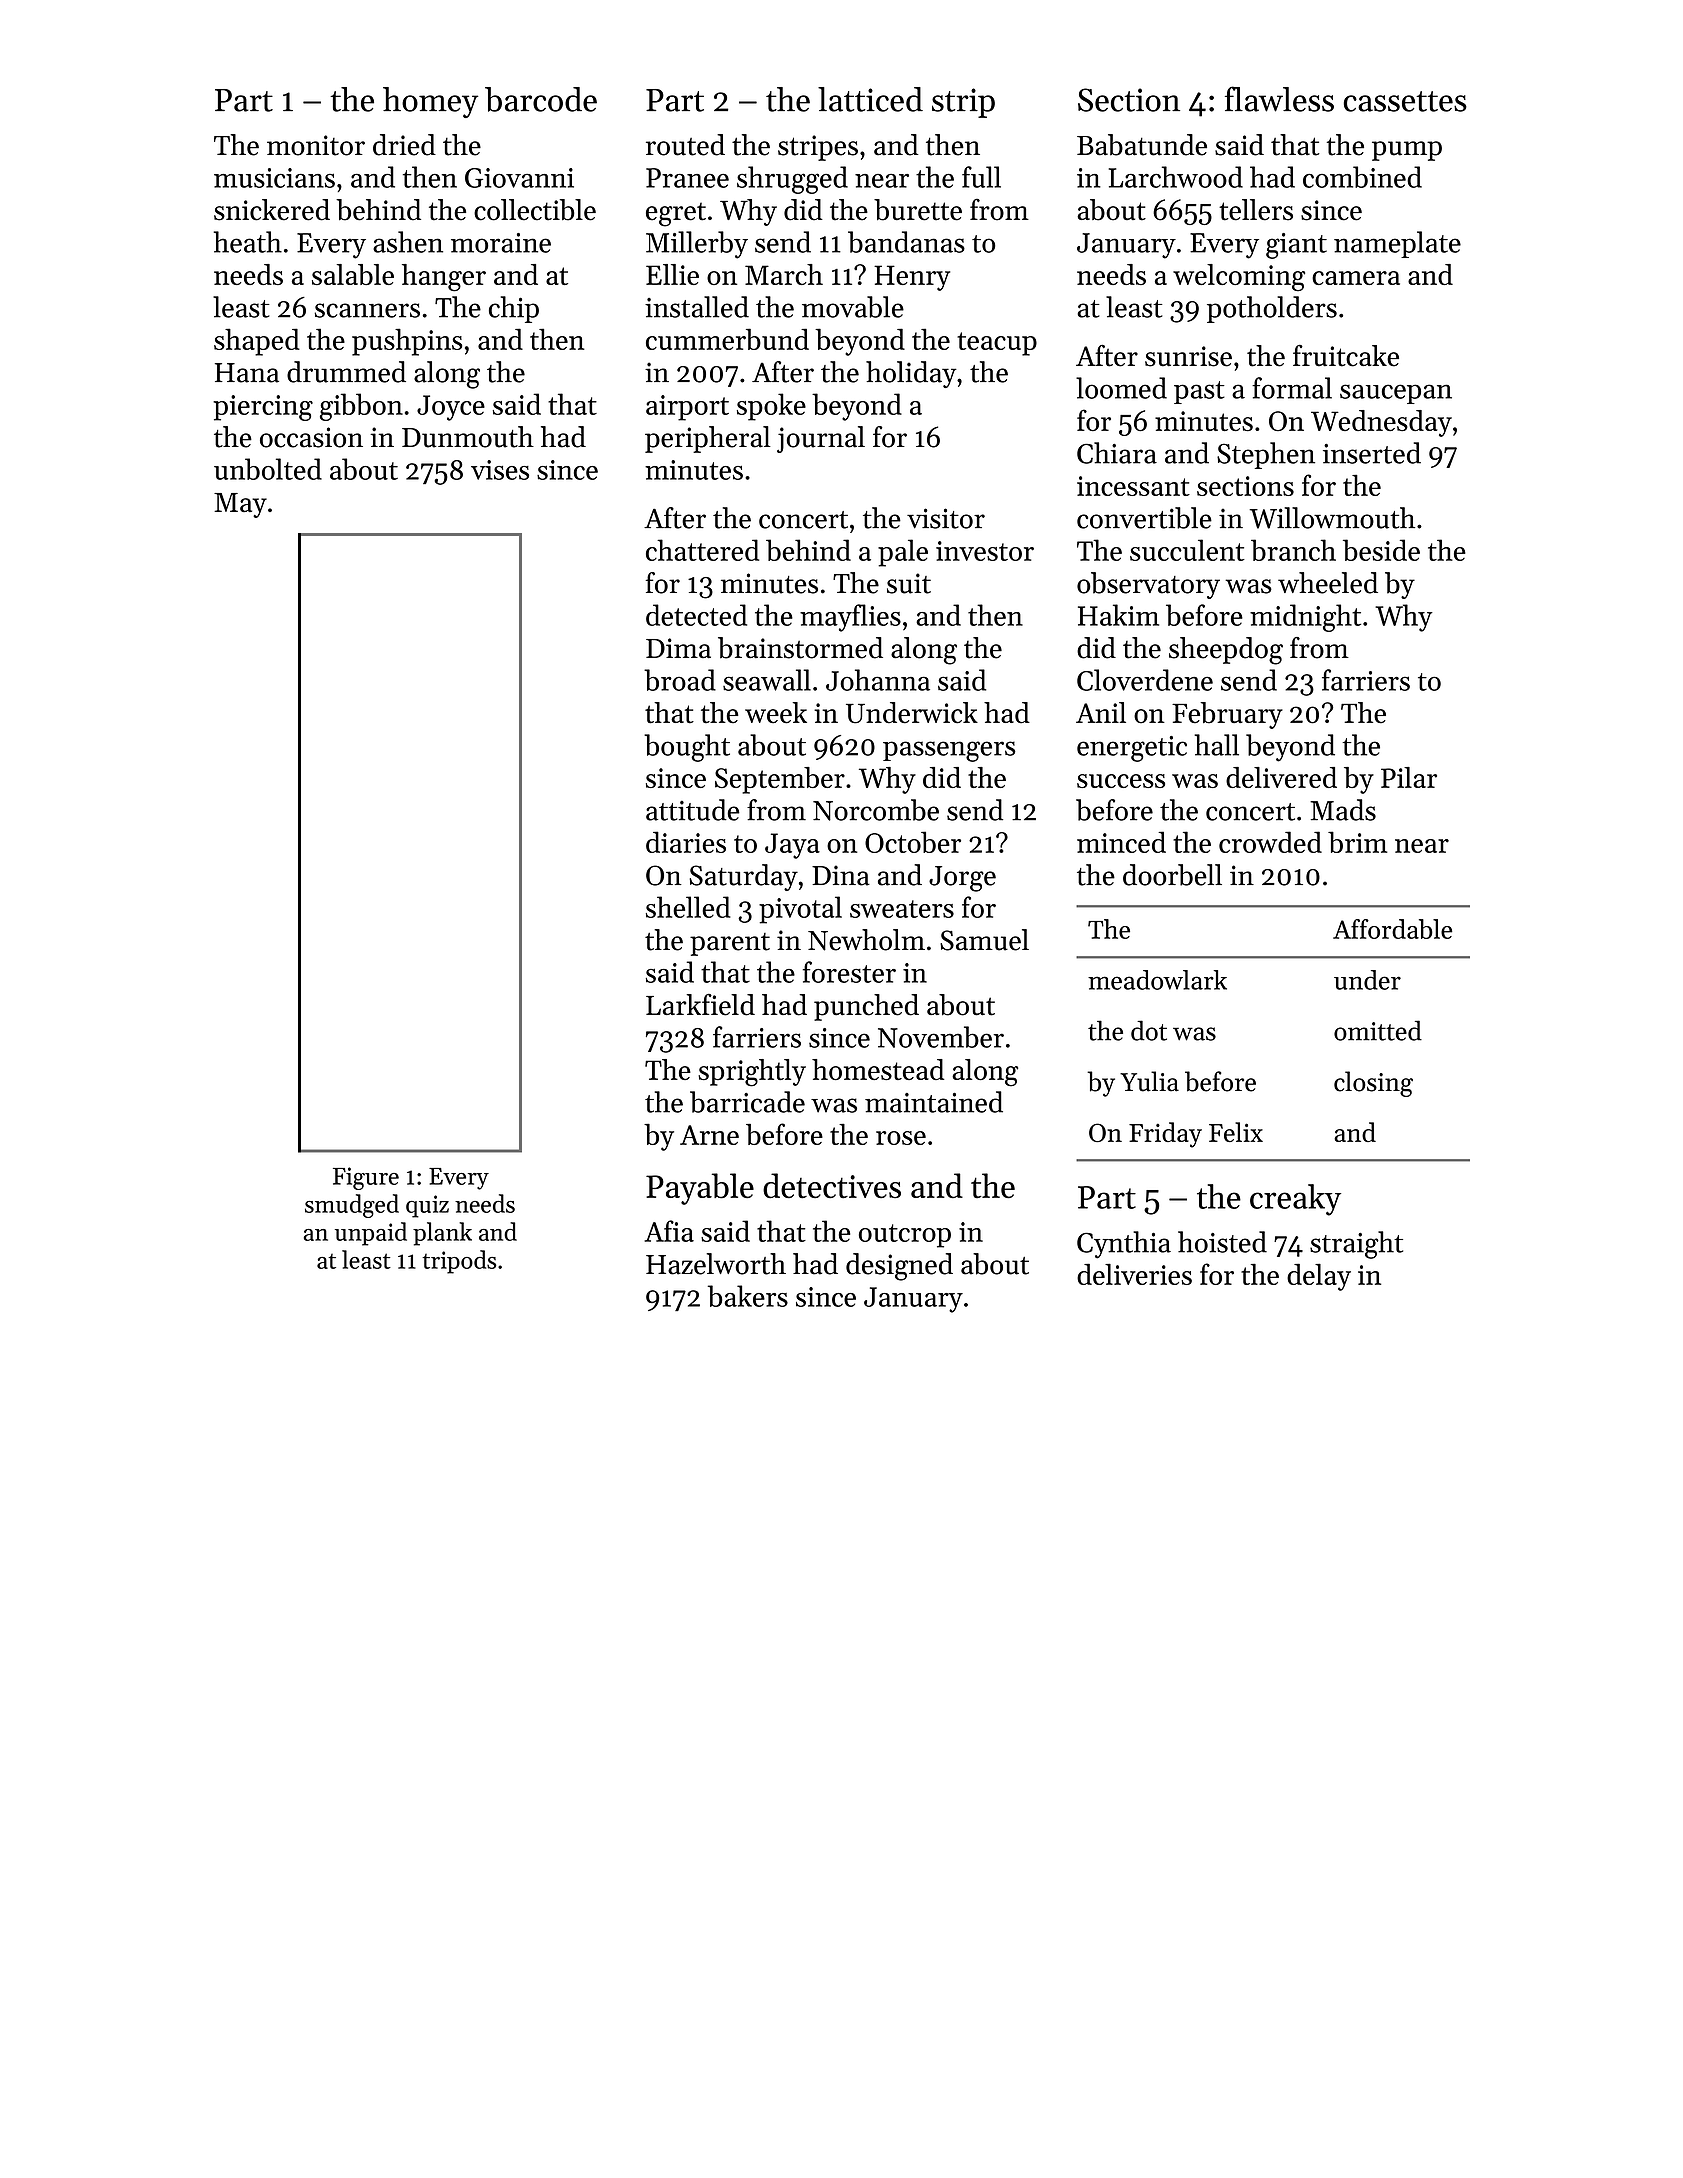 The width and height of the screenshot is (1683, 2178). I want to click on passengers, so click(949, 751).
